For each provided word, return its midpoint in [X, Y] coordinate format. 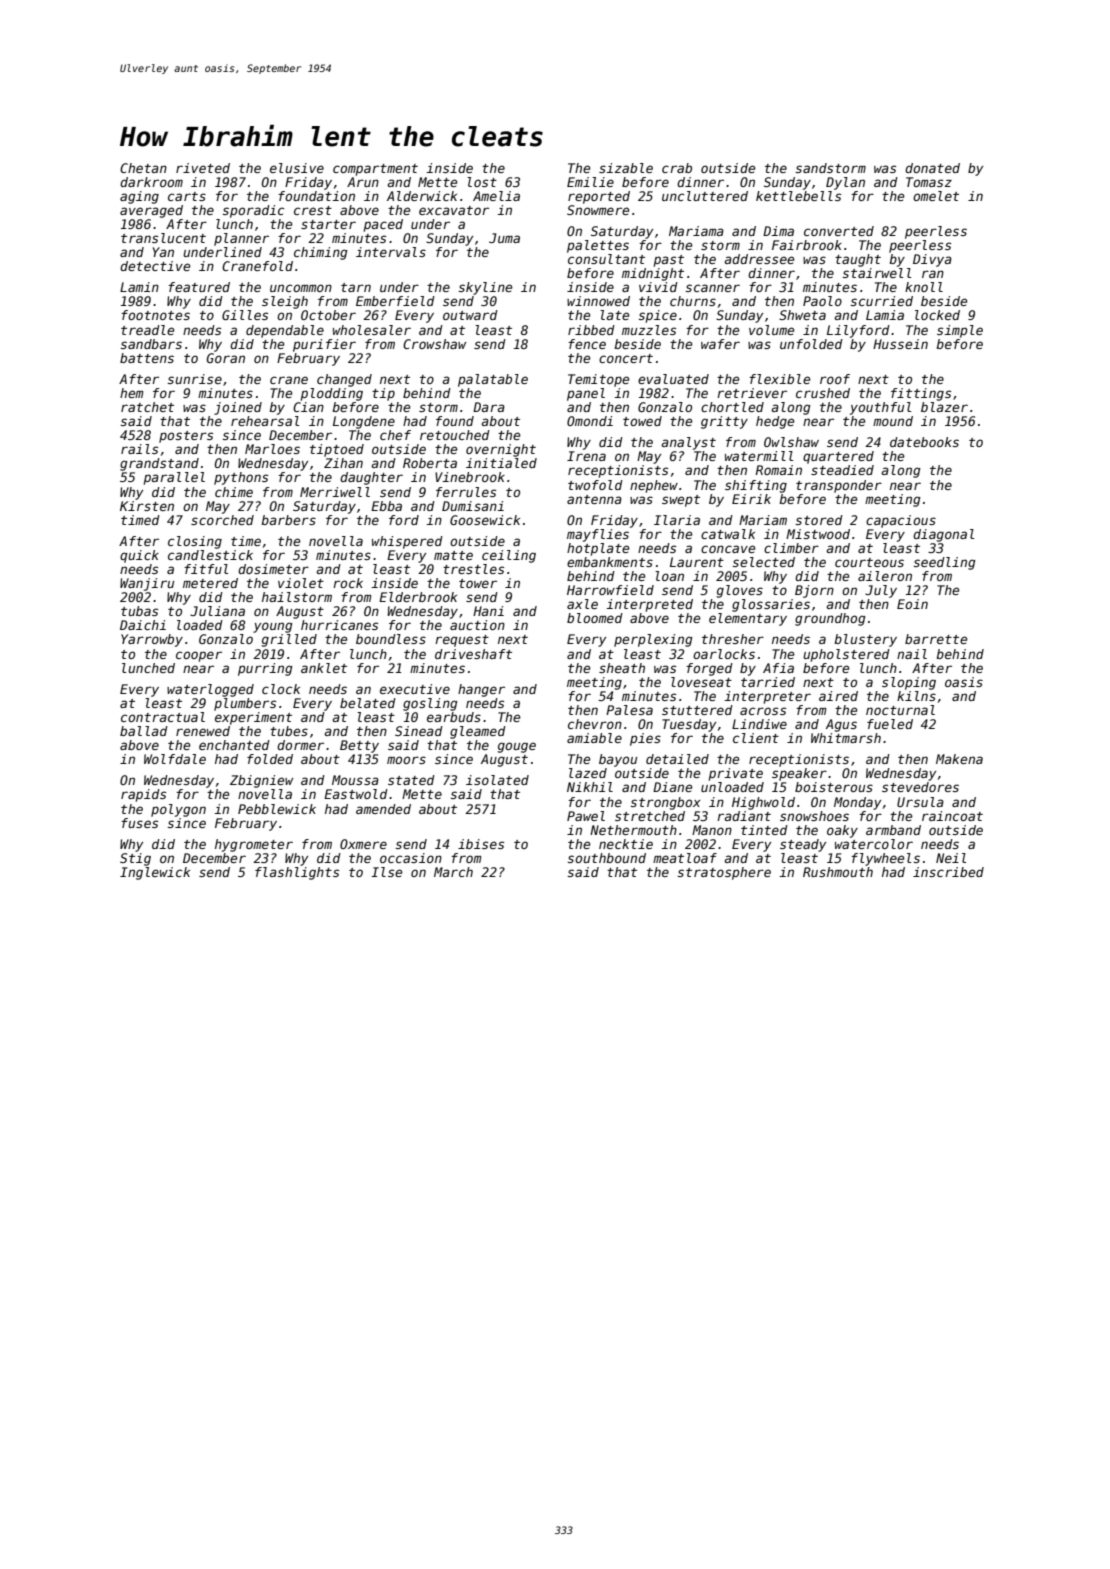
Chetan [143, 168]
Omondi [590, 421]
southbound [607, 858]
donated [932, 168]
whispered [407, 542]
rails [139, 449]
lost [482, 182]
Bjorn [814, 591]
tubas [139, 611]
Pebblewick [277, 809]
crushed [823, 393]
